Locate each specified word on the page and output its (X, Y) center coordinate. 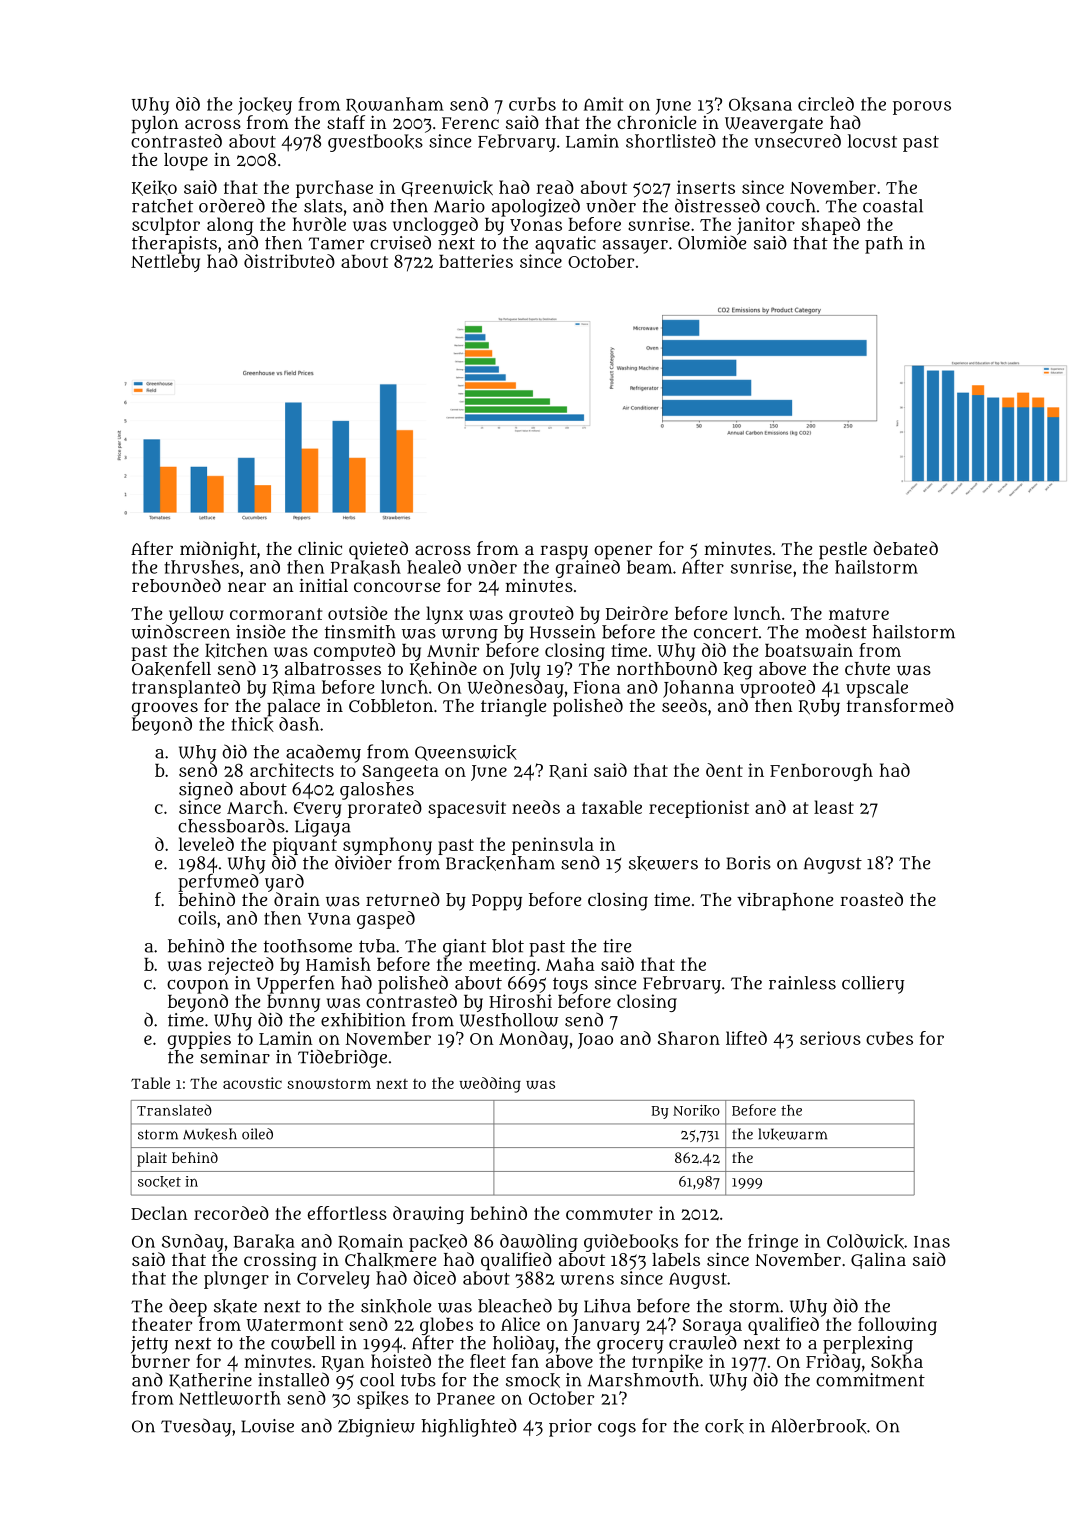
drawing (428, 1215)
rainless (802, 983)
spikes (383, 1400)
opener (623, 552)
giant (464, 948)
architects (292, 770)
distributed (289, 261)
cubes (889, 1038)
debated (905, 548)
